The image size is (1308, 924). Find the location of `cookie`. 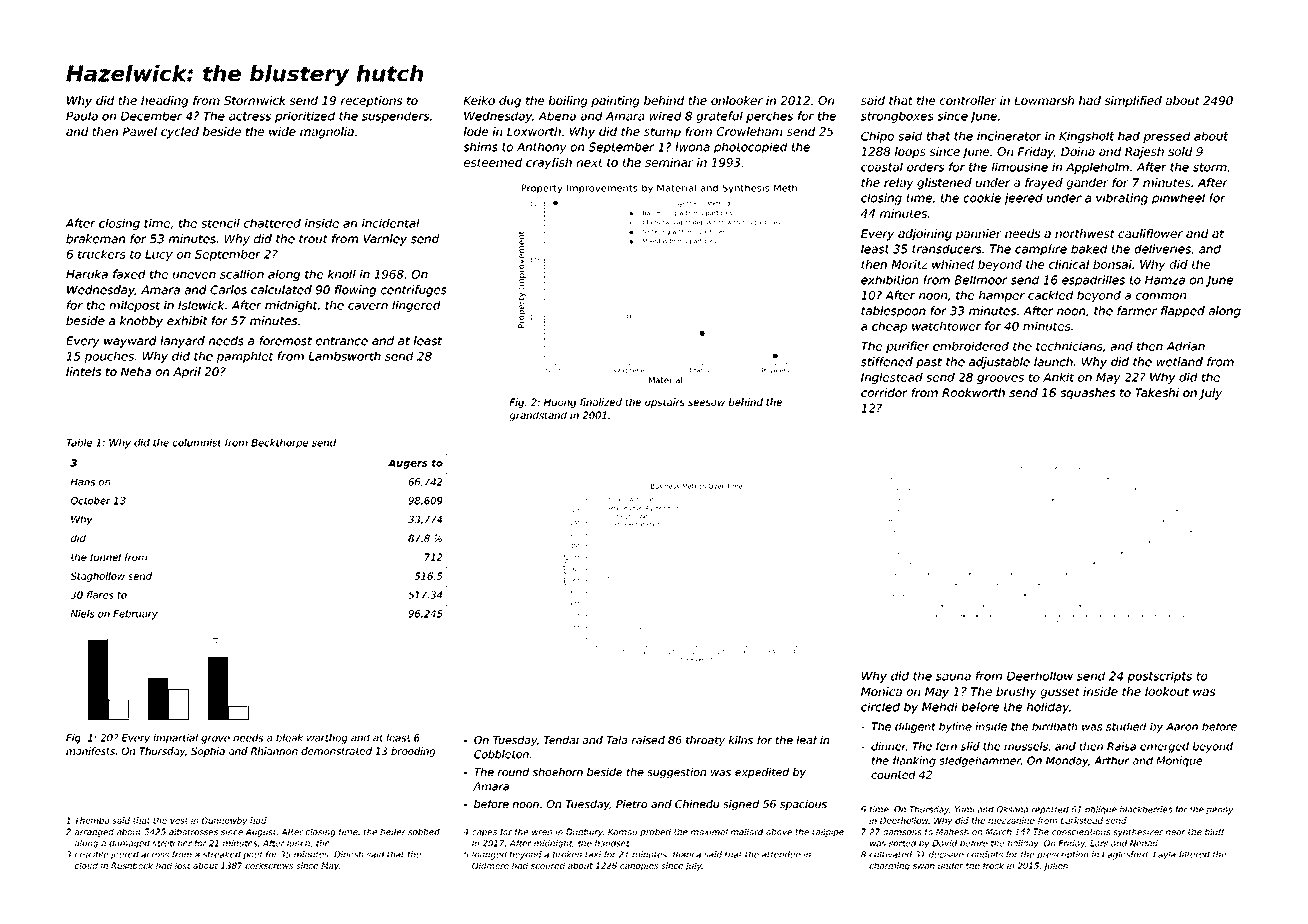

cookie is located at coordinates (982, 198).
